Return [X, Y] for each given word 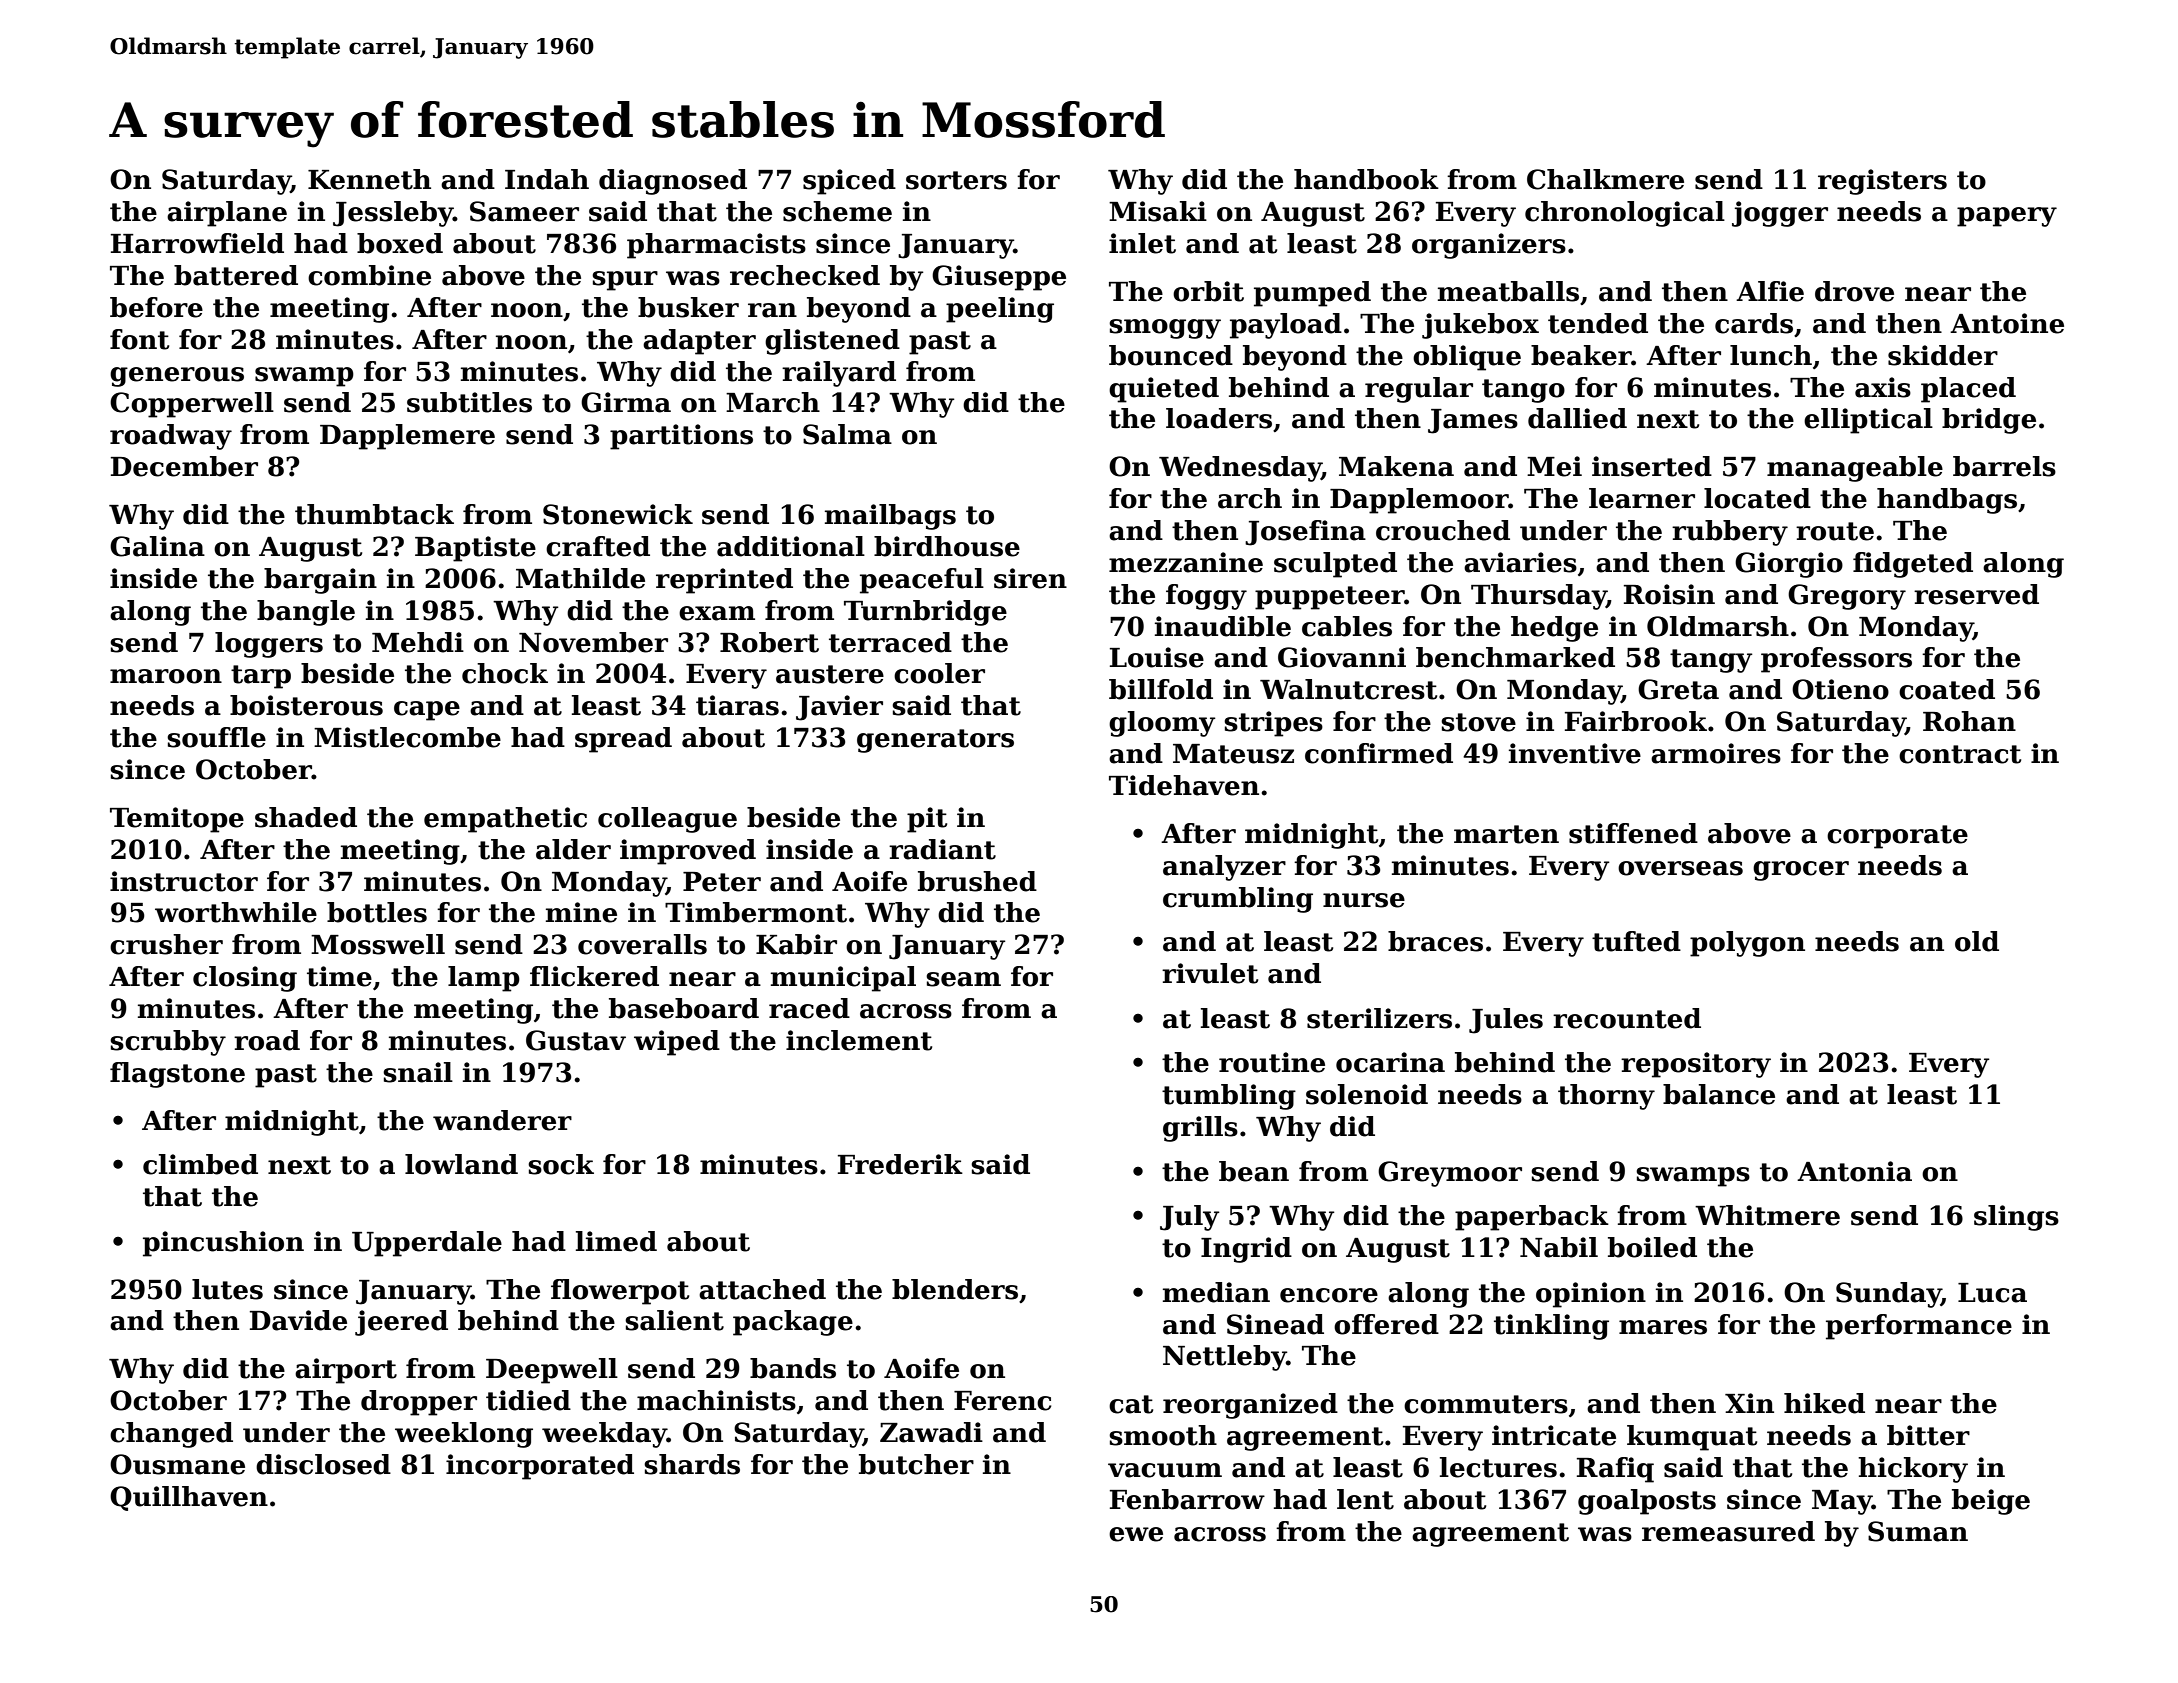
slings [2016, 1218]
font [139, 339]
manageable [1855, 469]
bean [1254, 1171]
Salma [847, 434]
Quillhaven [189, 1498]
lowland [461, 1164]
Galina [157, 546]
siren [1030, 578]
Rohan [1969, 721]
